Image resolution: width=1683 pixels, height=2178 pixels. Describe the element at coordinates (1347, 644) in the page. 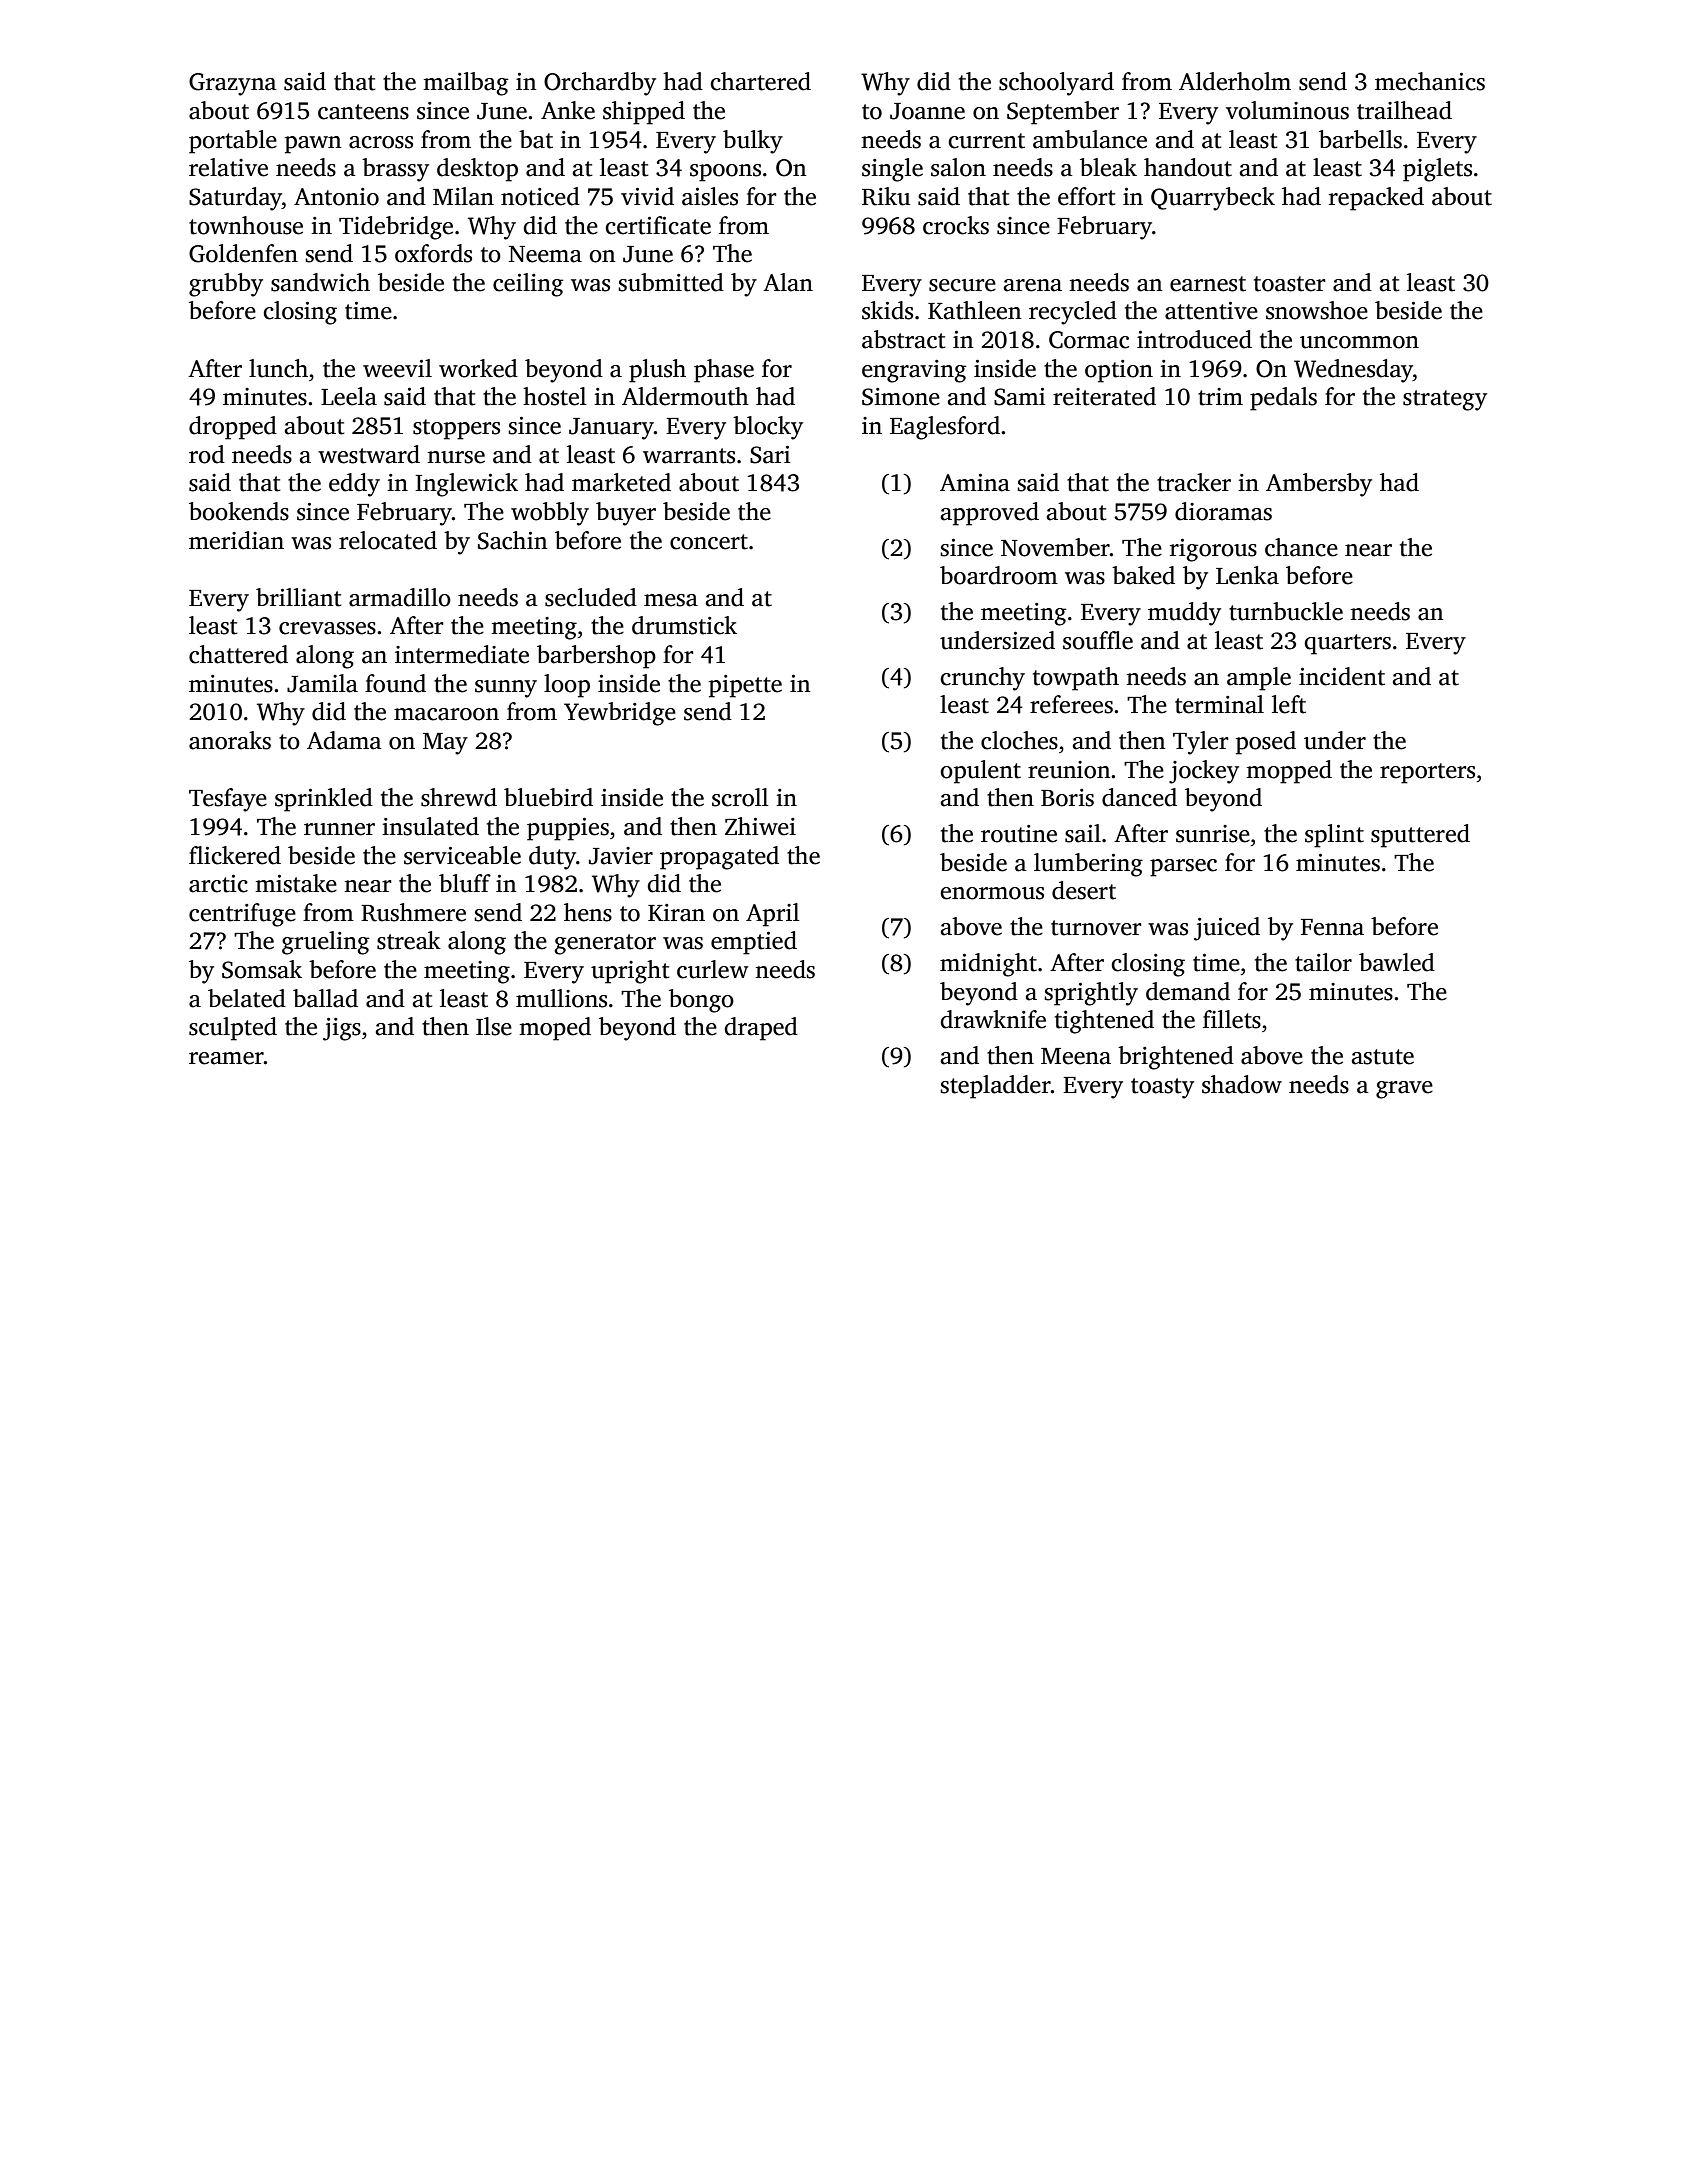

I see `quarters` at that location.
